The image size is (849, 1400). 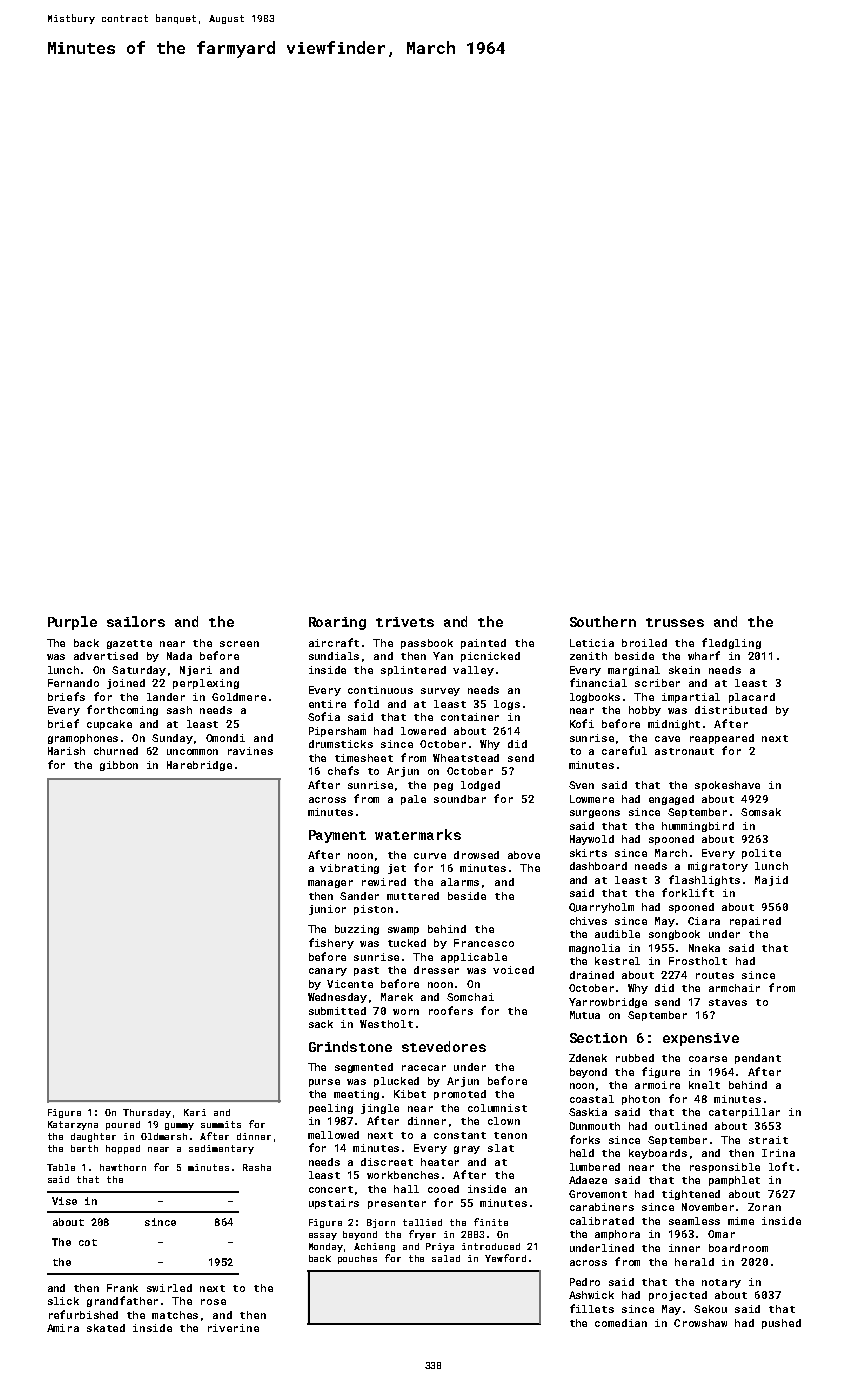 I want to click on careful, so click(x=624, y=750).
